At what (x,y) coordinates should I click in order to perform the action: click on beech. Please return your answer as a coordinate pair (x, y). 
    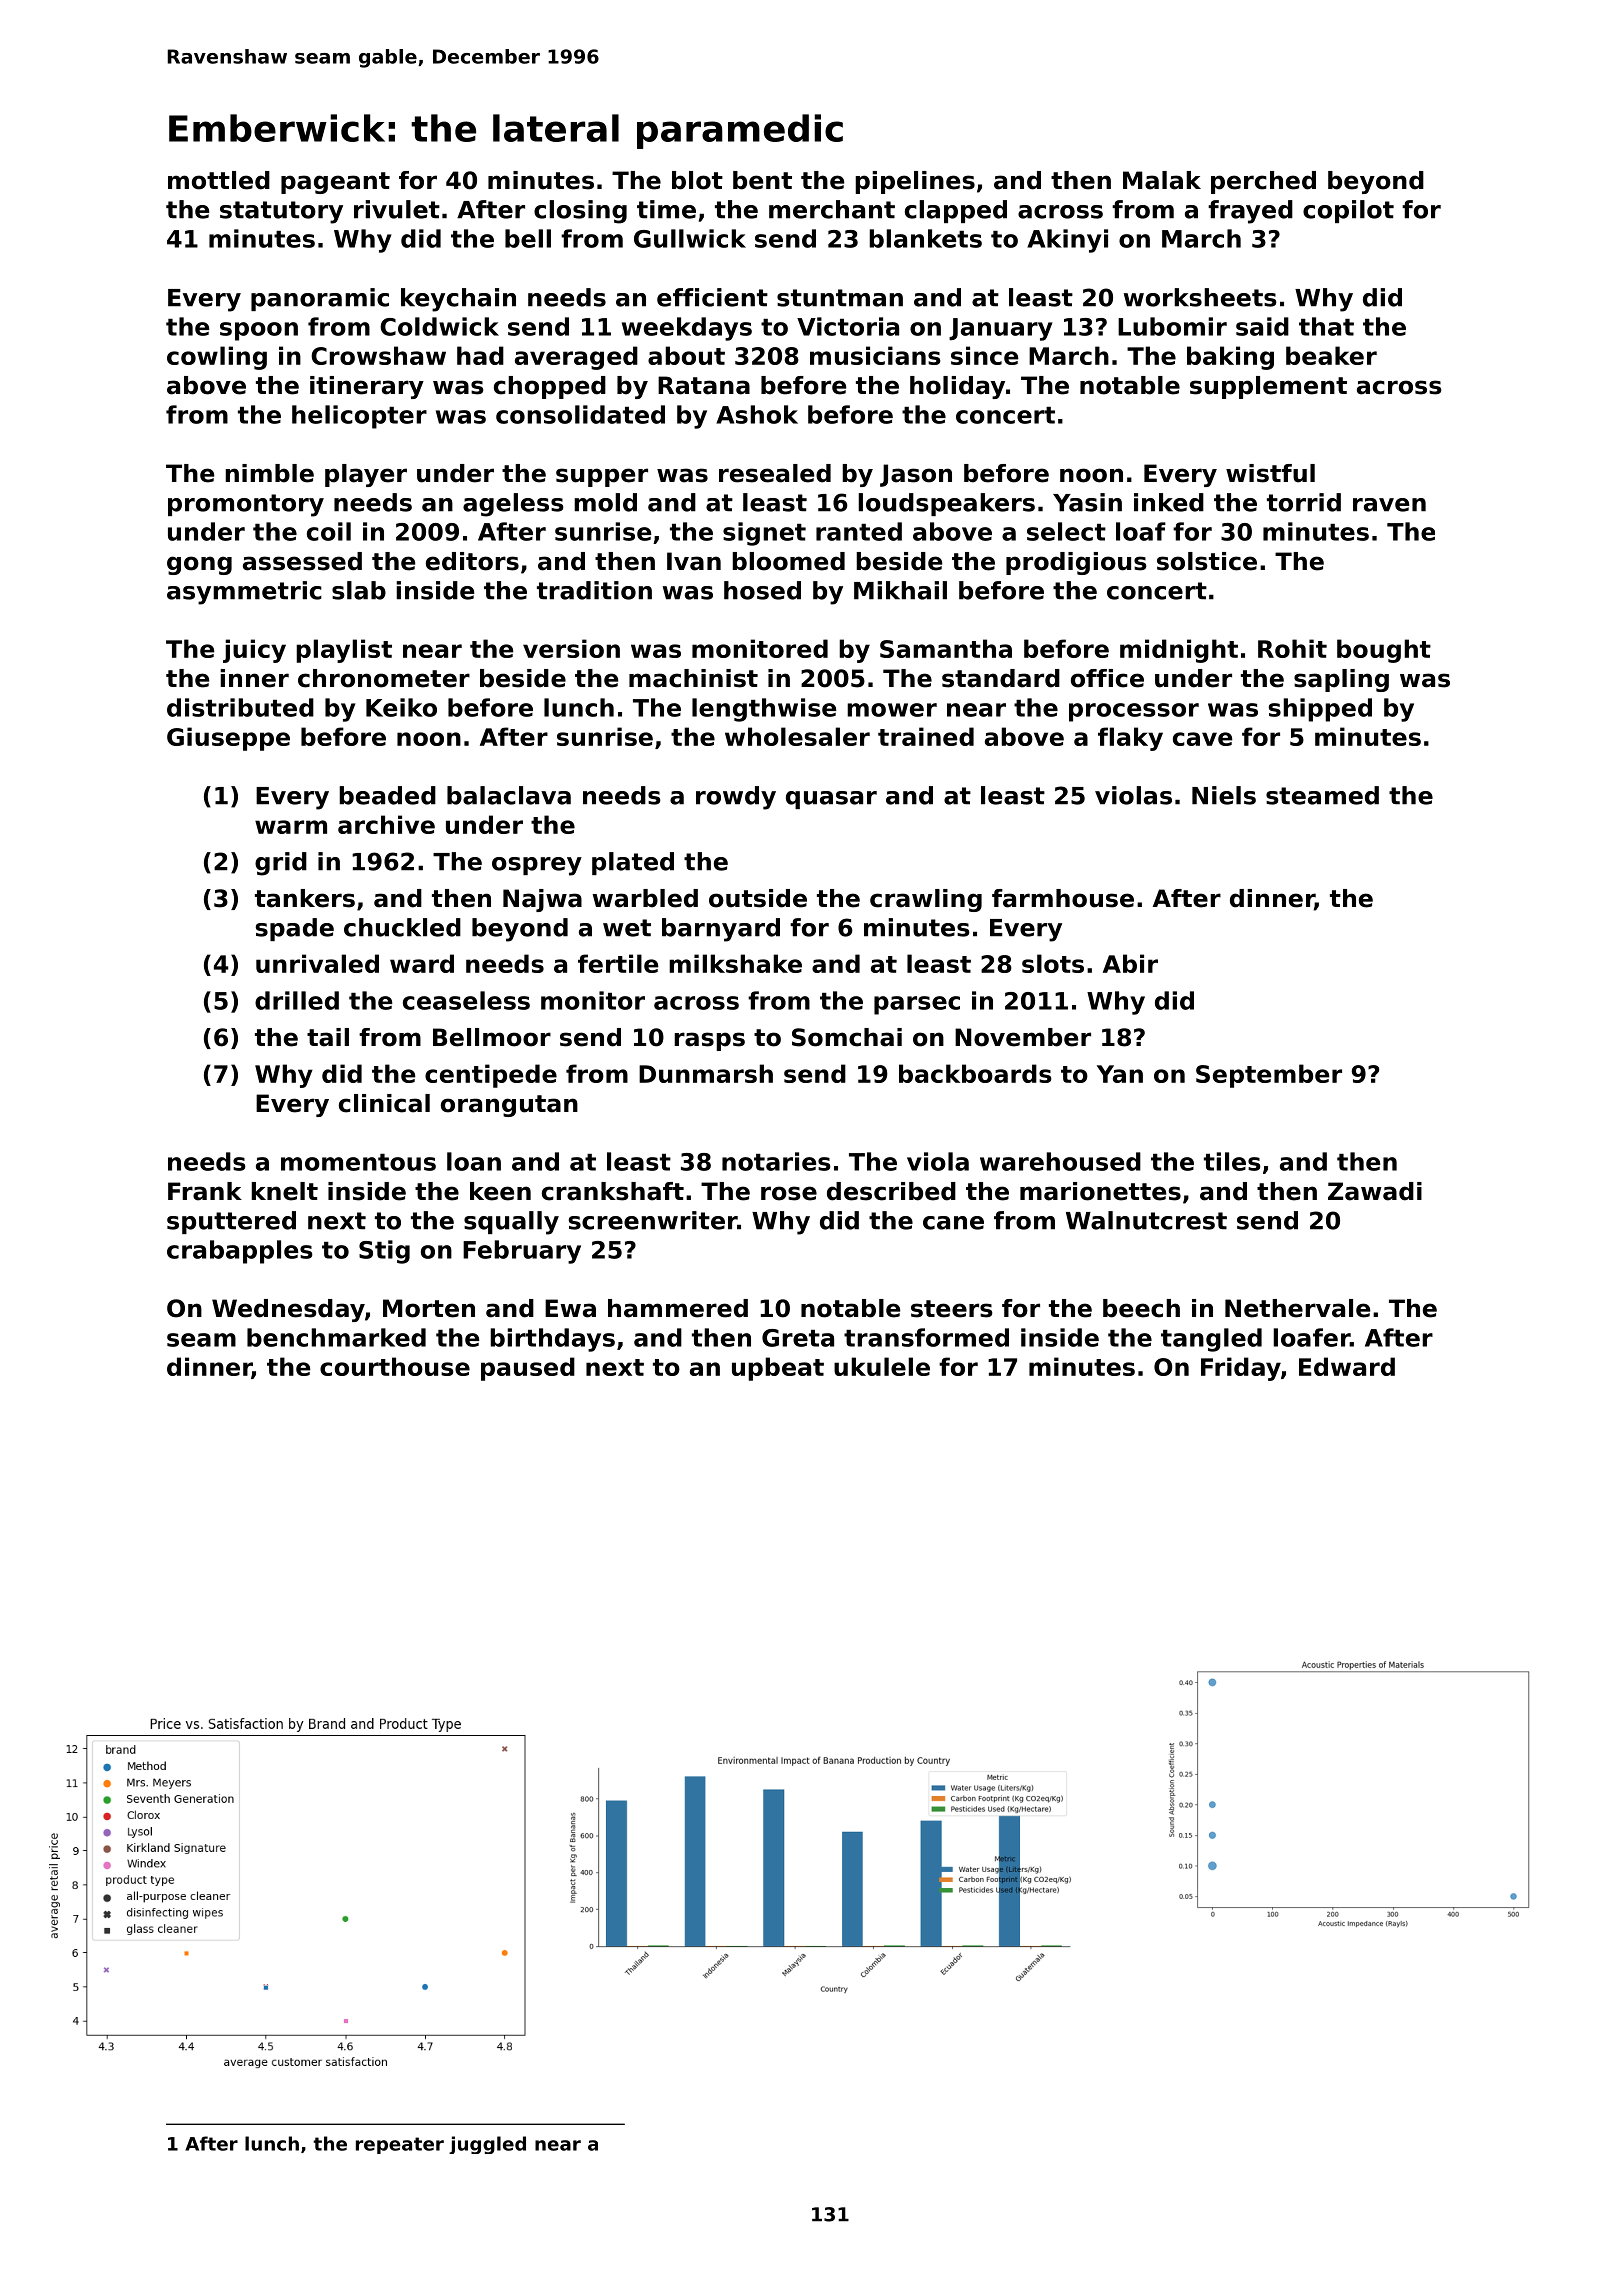
    Looking at the image, I should click on (1141, 1308).
